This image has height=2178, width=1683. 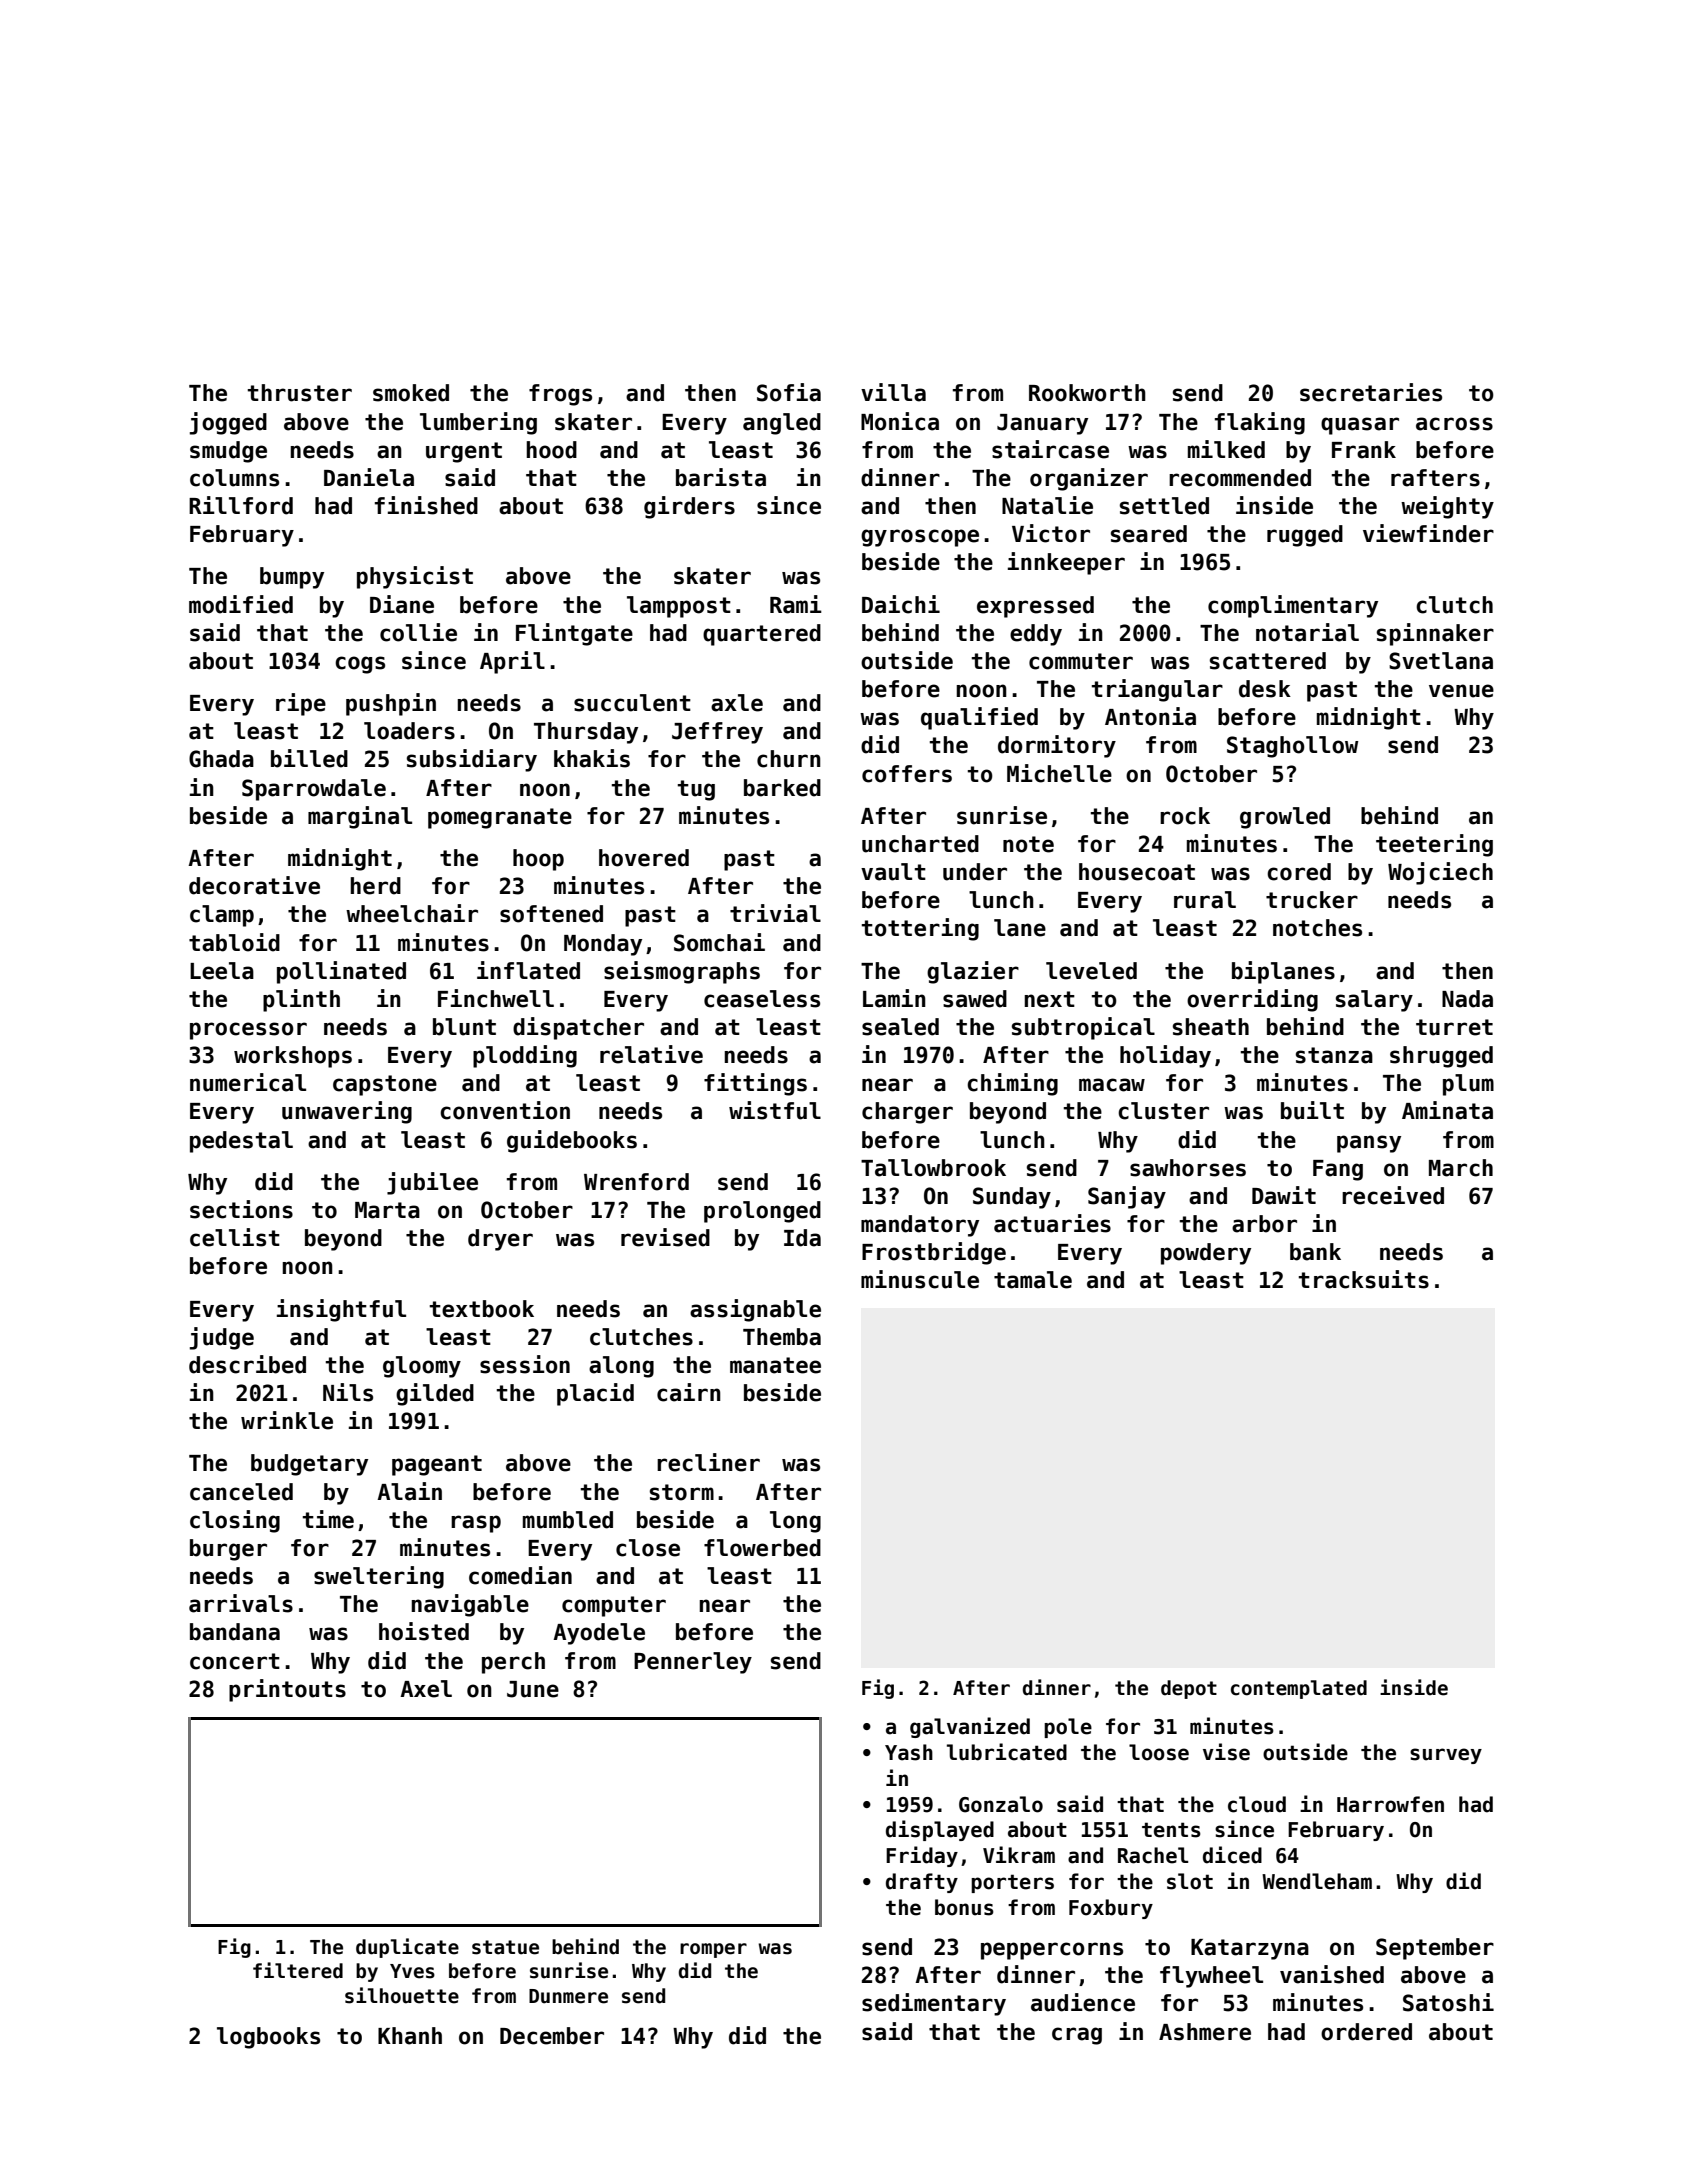 I want to click on printouts, so click(x=287, y=1690).
